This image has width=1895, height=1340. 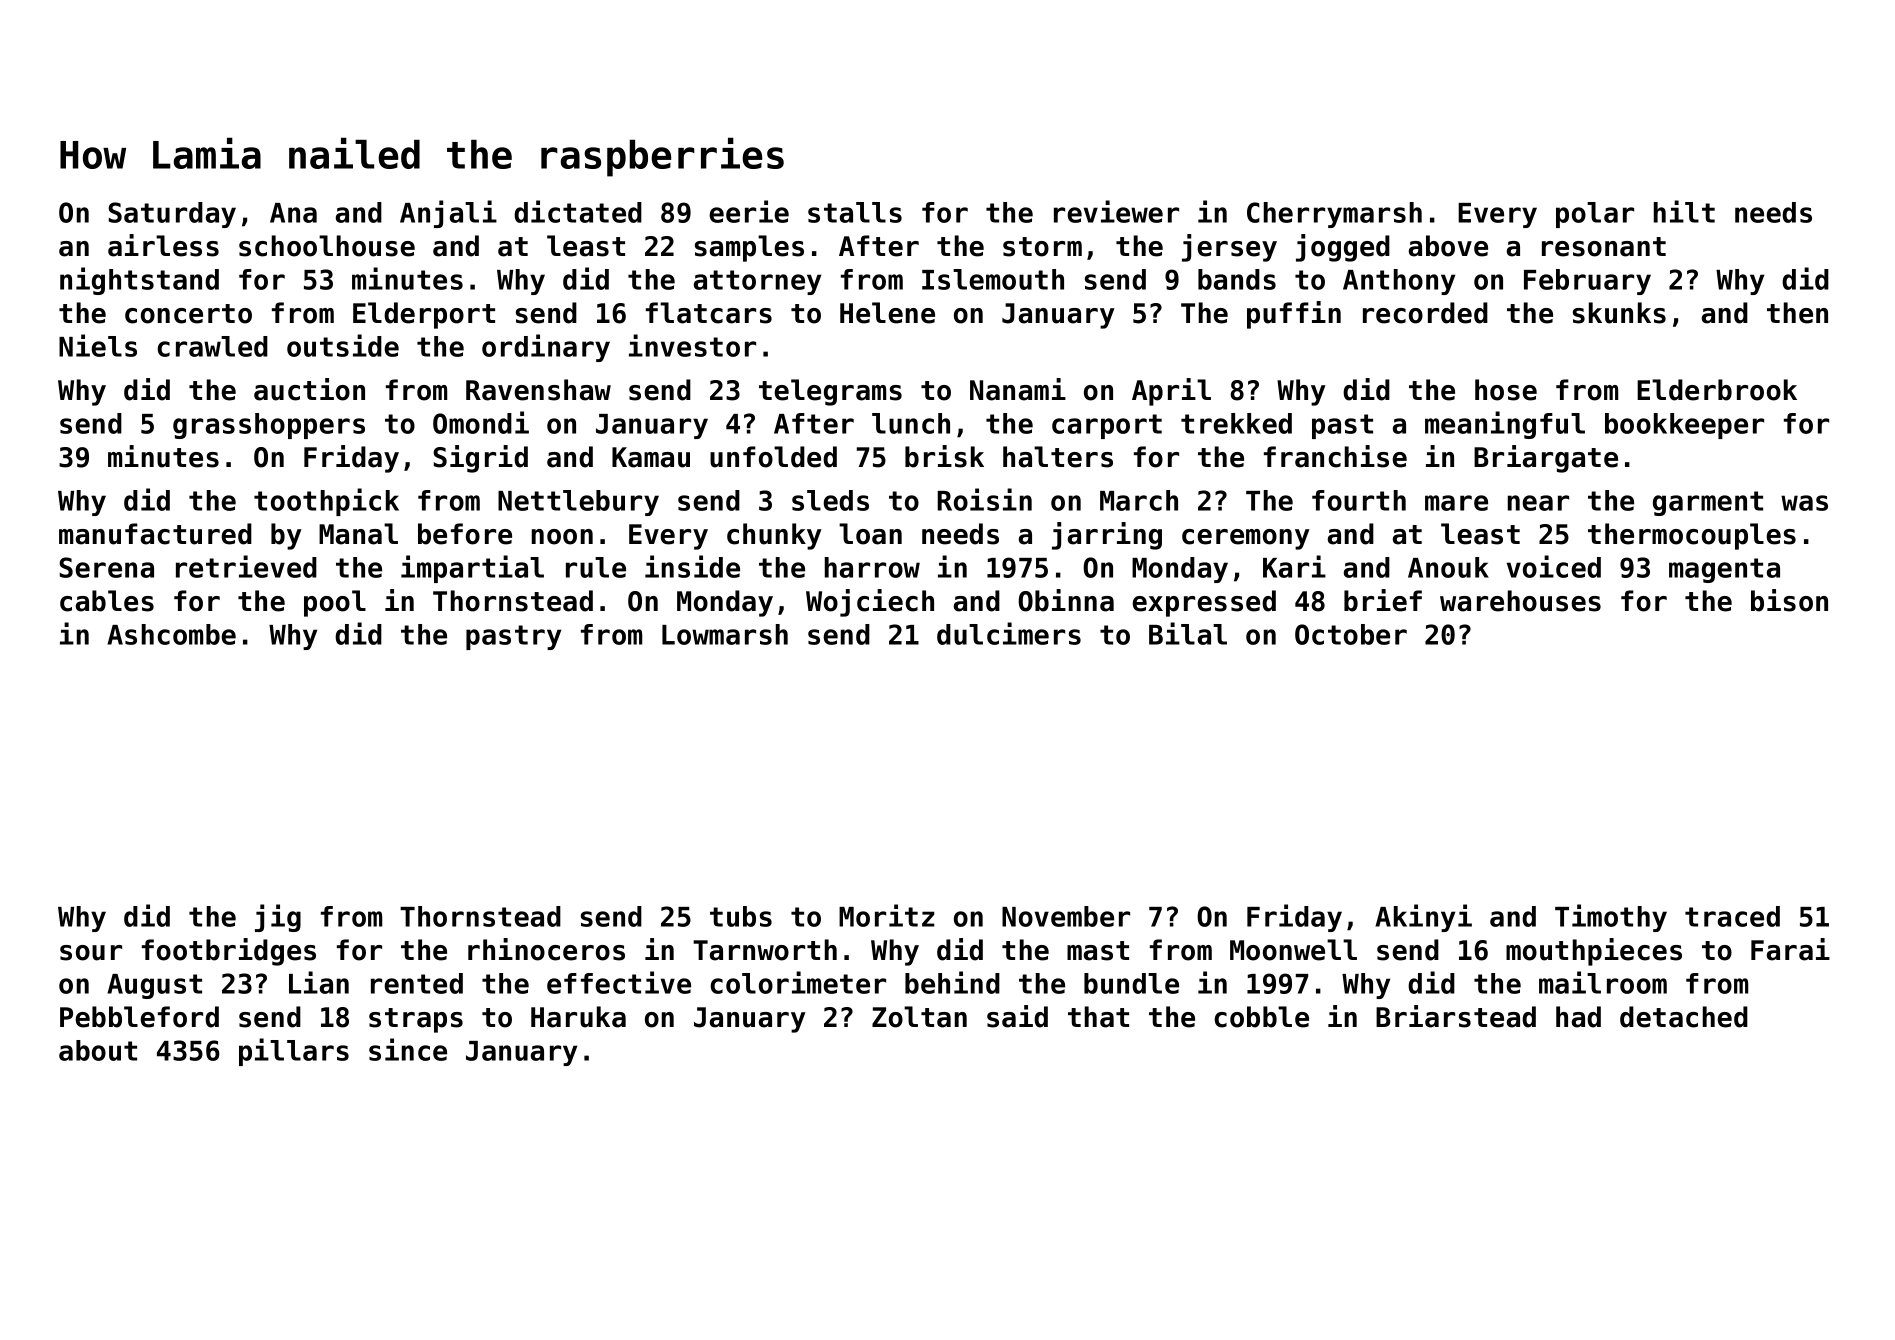 What do you see at coordinates (1098, 1017) in the image?
I see `that` at bounding box center [1098, 1017].
